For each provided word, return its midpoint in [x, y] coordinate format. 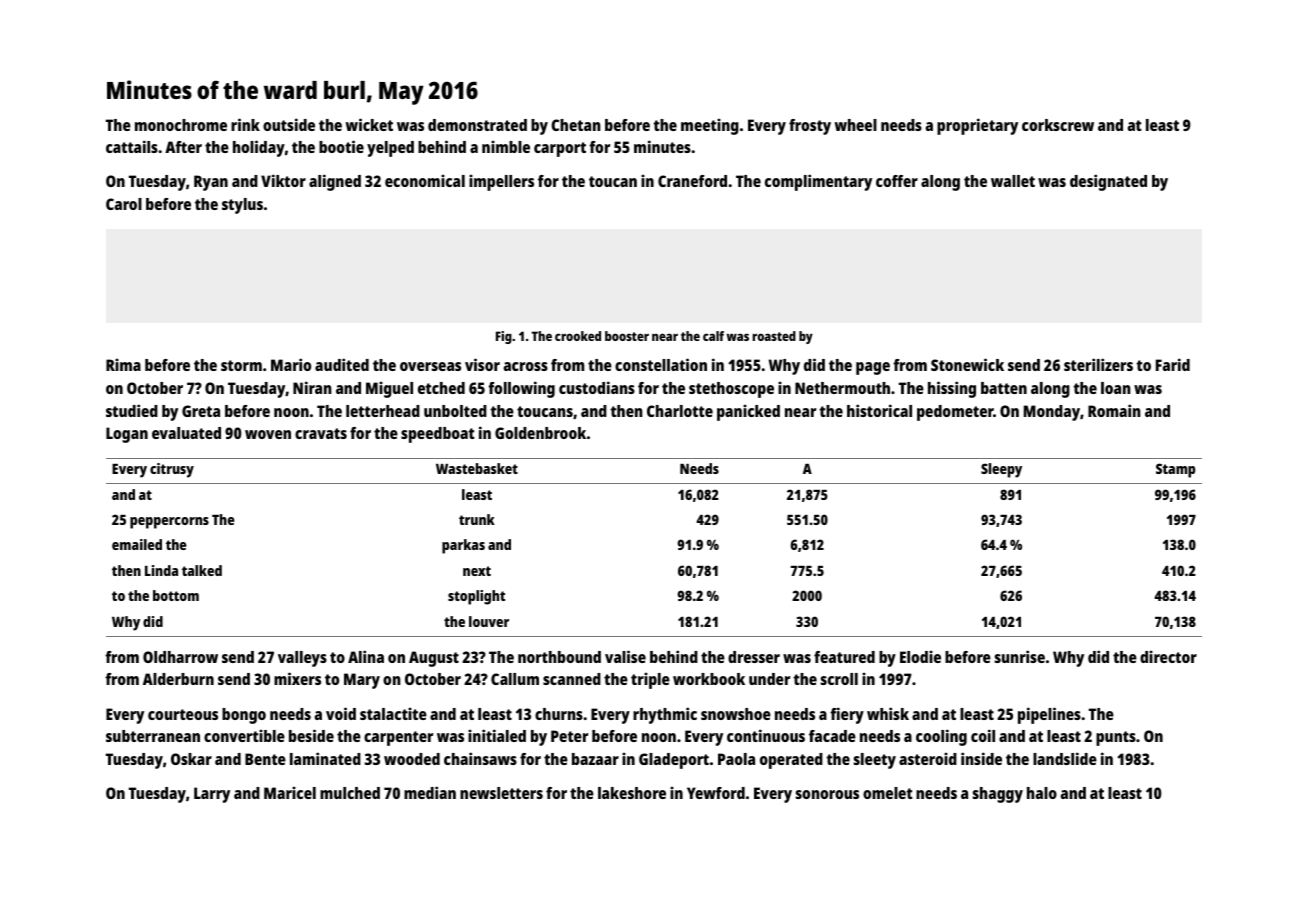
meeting [710, 126]
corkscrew [1058, 125]
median [430, 792]
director [1168, 656]
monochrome [181, 125]
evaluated [186, 433]
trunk [477, 519]
